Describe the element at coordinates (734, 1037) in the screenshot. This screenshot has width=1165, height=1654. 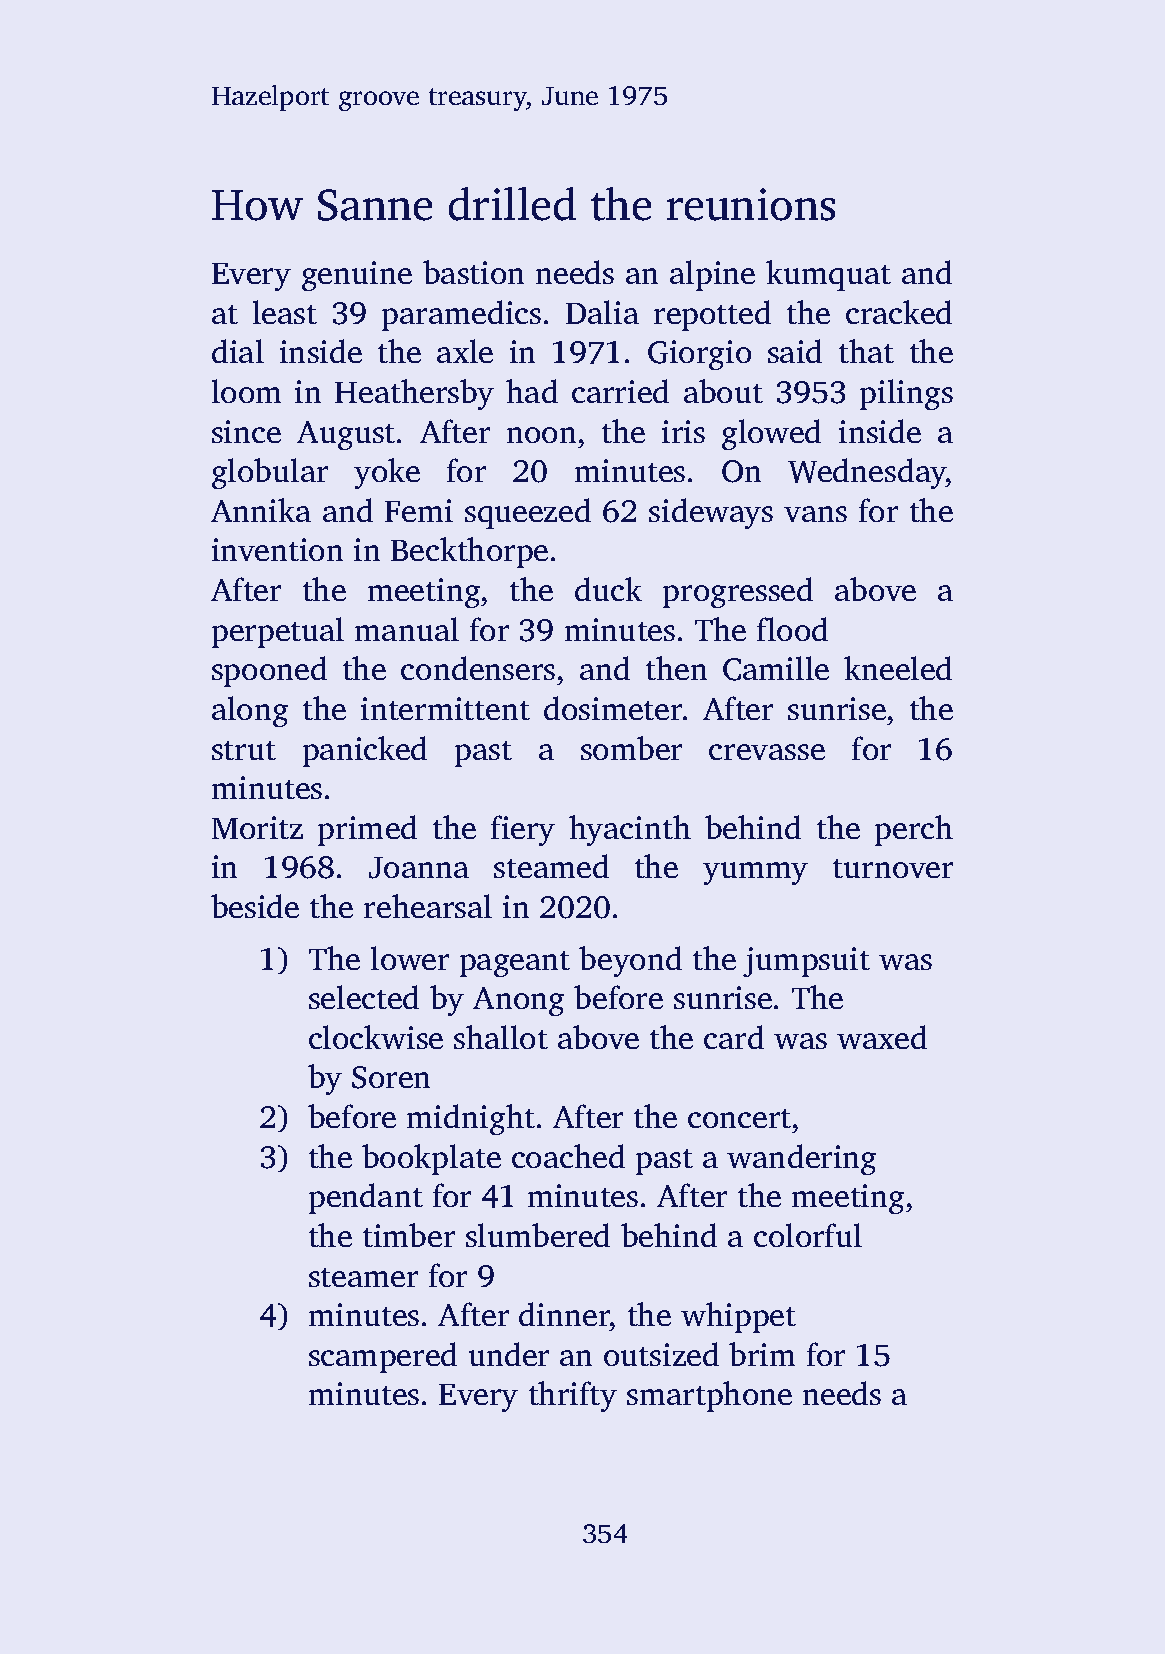
I see `card` at that location.
